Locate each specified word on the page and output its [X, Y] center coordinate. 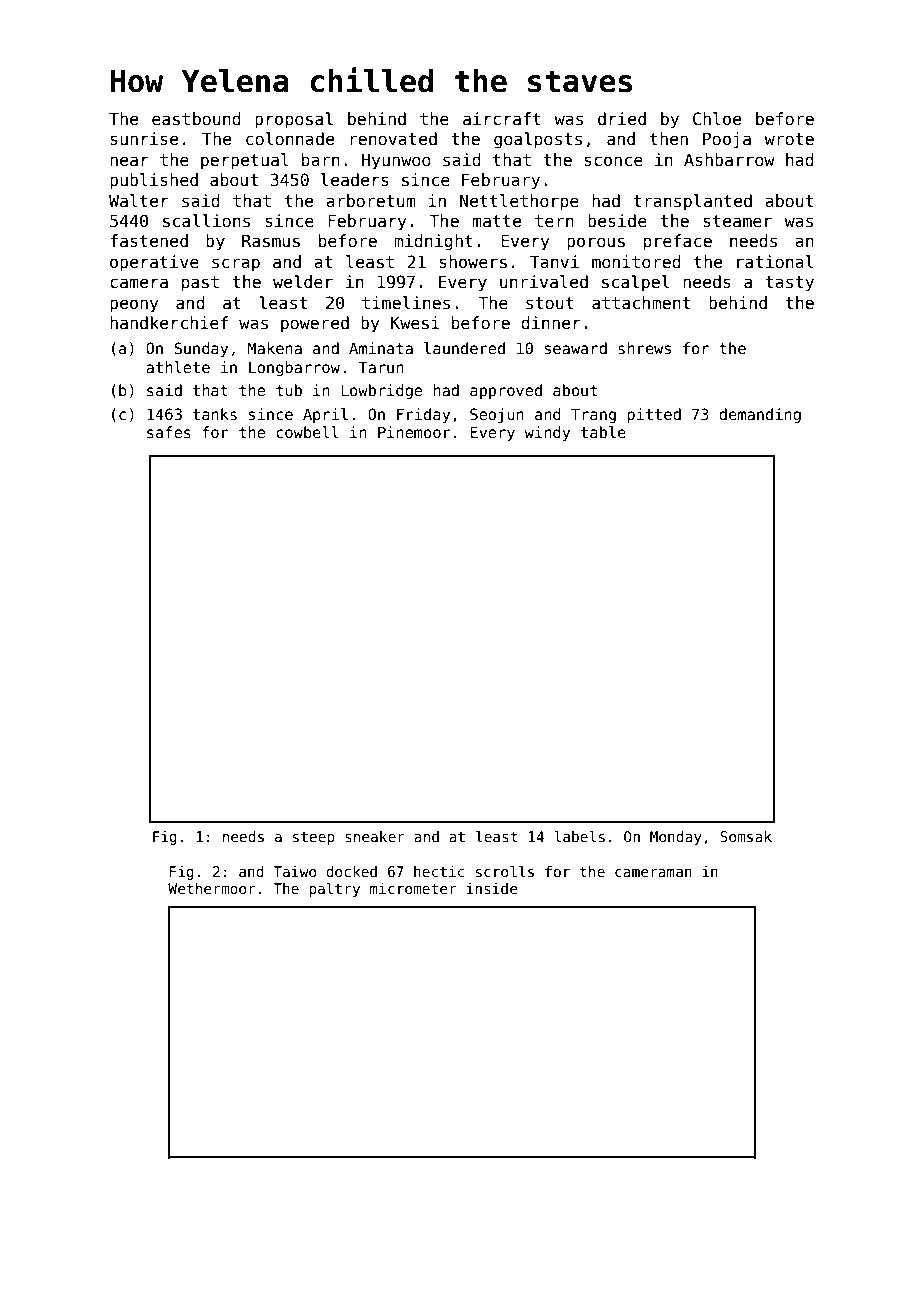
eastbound [196, 119]
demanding [760, 415]
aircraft [502, 118]
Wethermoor [211, 888]
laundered [464, 348]
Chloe [717, 119]
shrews [644, 348]
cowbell [307, 432]
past [200, 284]
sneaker [375, 836]
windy [547, 433]
